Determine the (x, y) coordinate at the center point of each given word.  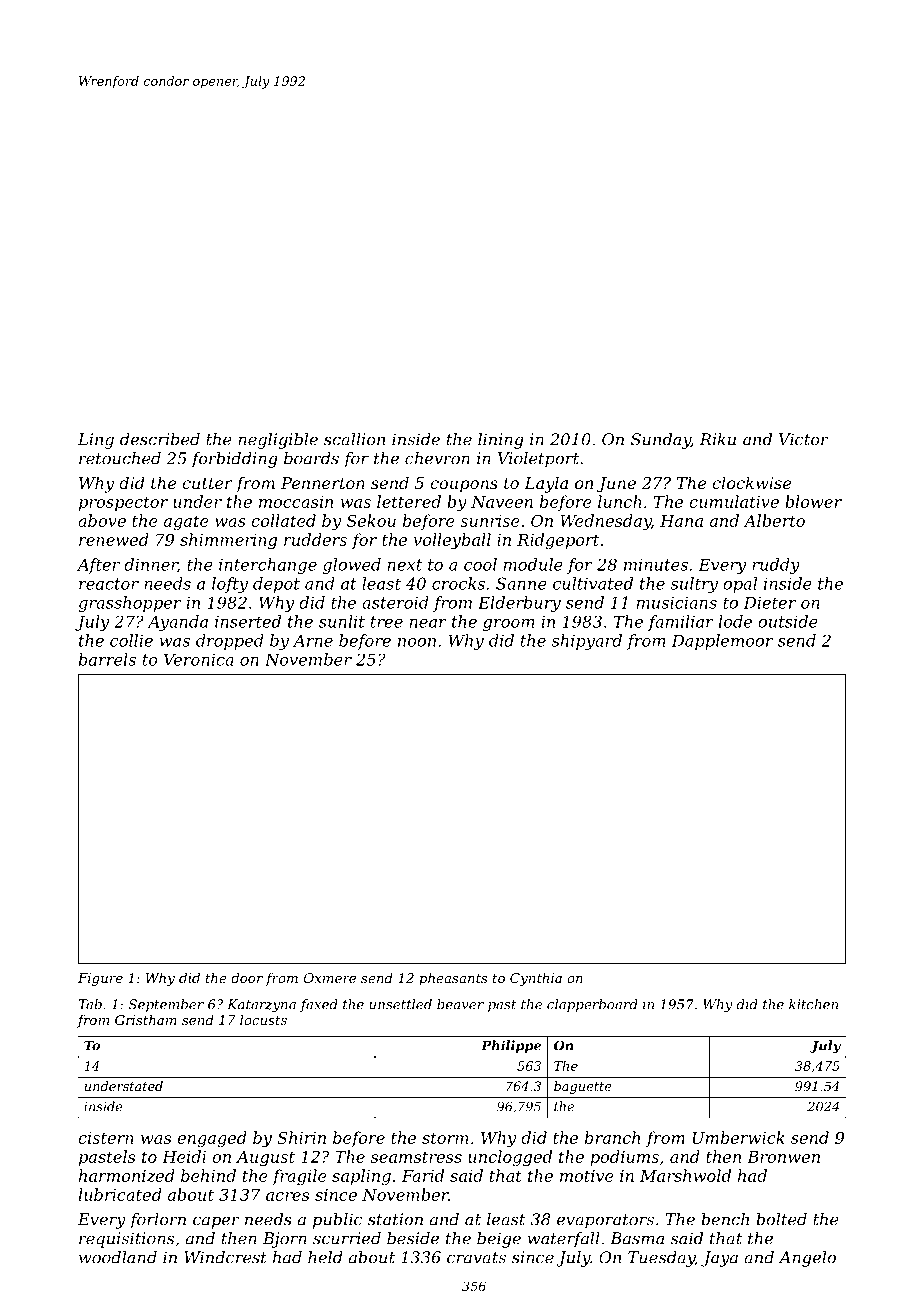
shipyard (587, 642)
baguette (583, 1087)
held (325, 1257)
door (247, 978)
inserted (248, 621)
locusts (263, 1020)
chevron (437, 458)
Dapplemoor (722, 642)
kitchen (813, 1004)
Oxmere (330, 978)
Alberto (774, 520)
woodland (118, 1257)
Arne (313, 640)
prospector (123, 503)
